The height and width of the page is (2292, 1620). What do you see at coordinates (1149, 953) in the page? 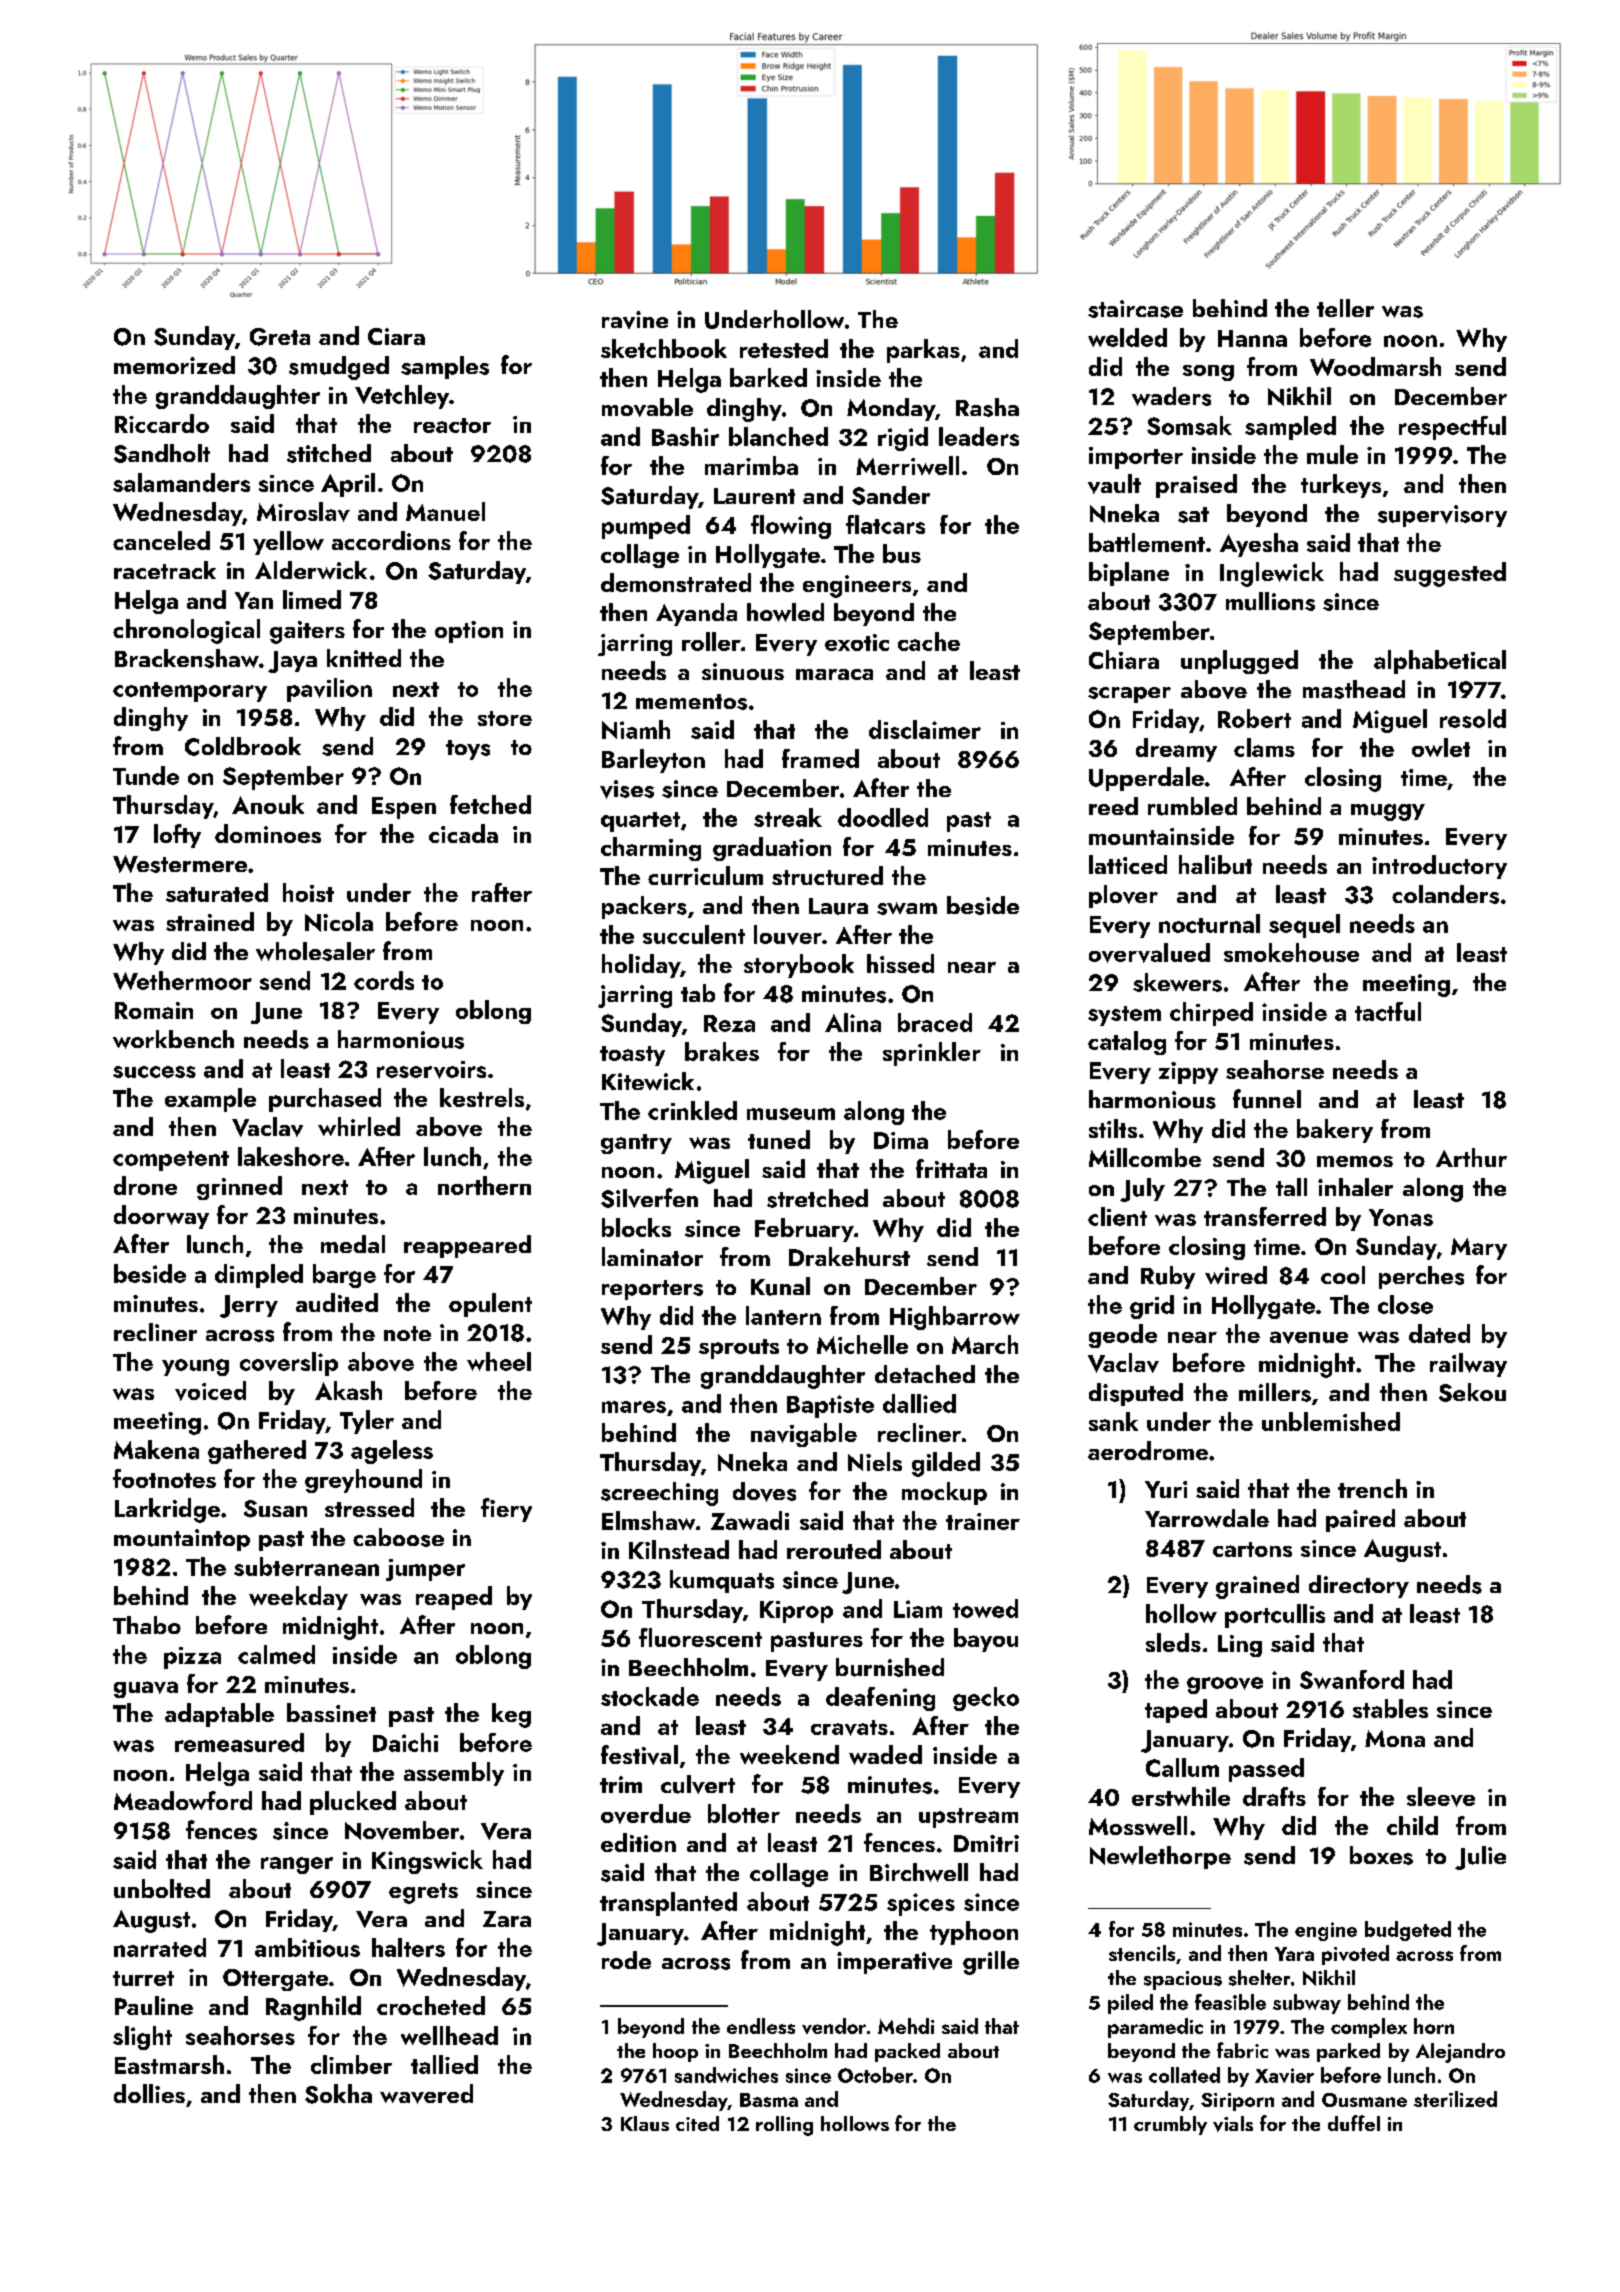
I see `overvalued` at bounding box center [1149, 953].
